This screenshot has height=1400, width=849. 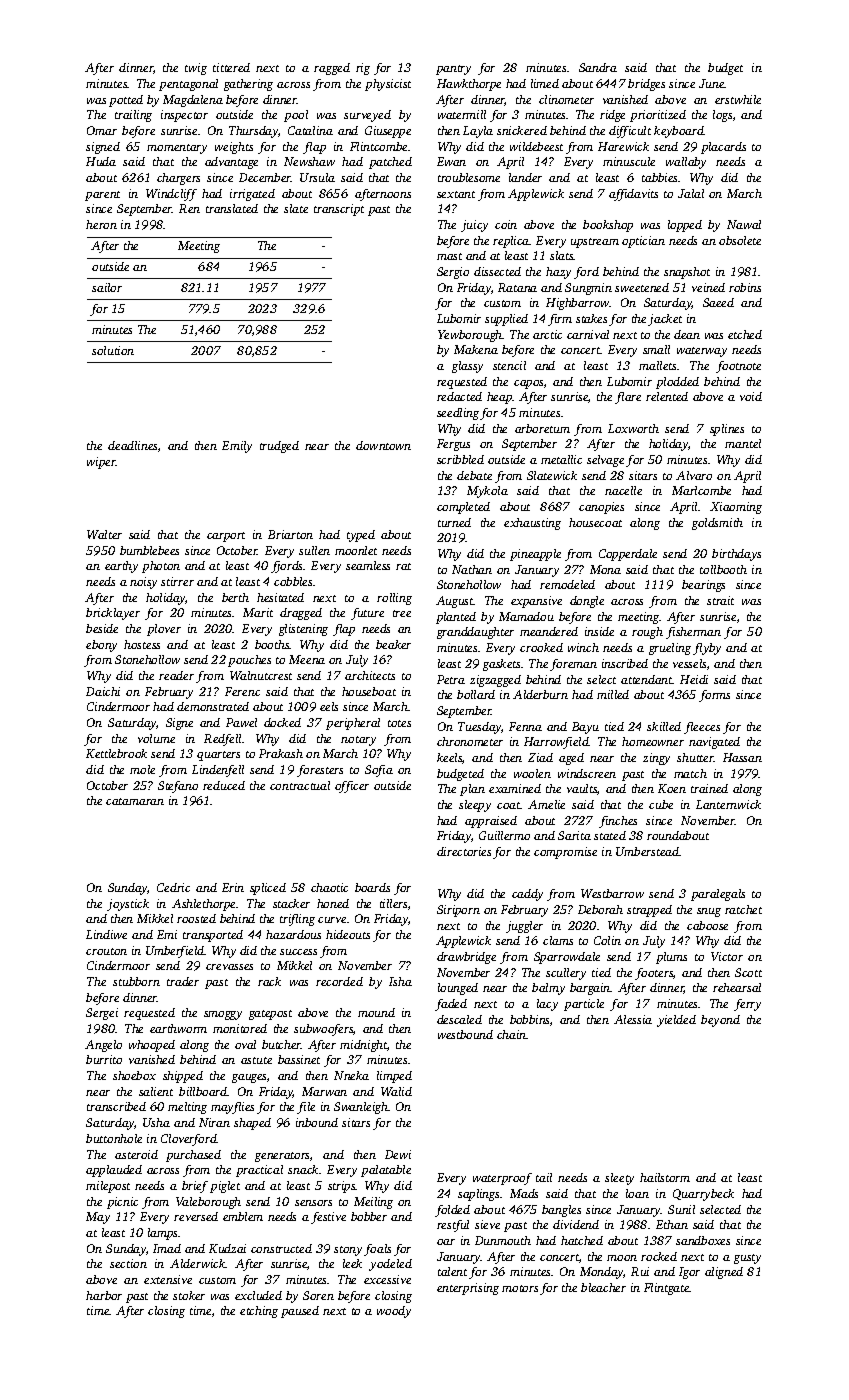 What do you see at coordinates (339, 210) in the screenshot?
I see `transcript` at bounding box center [339, 210].
